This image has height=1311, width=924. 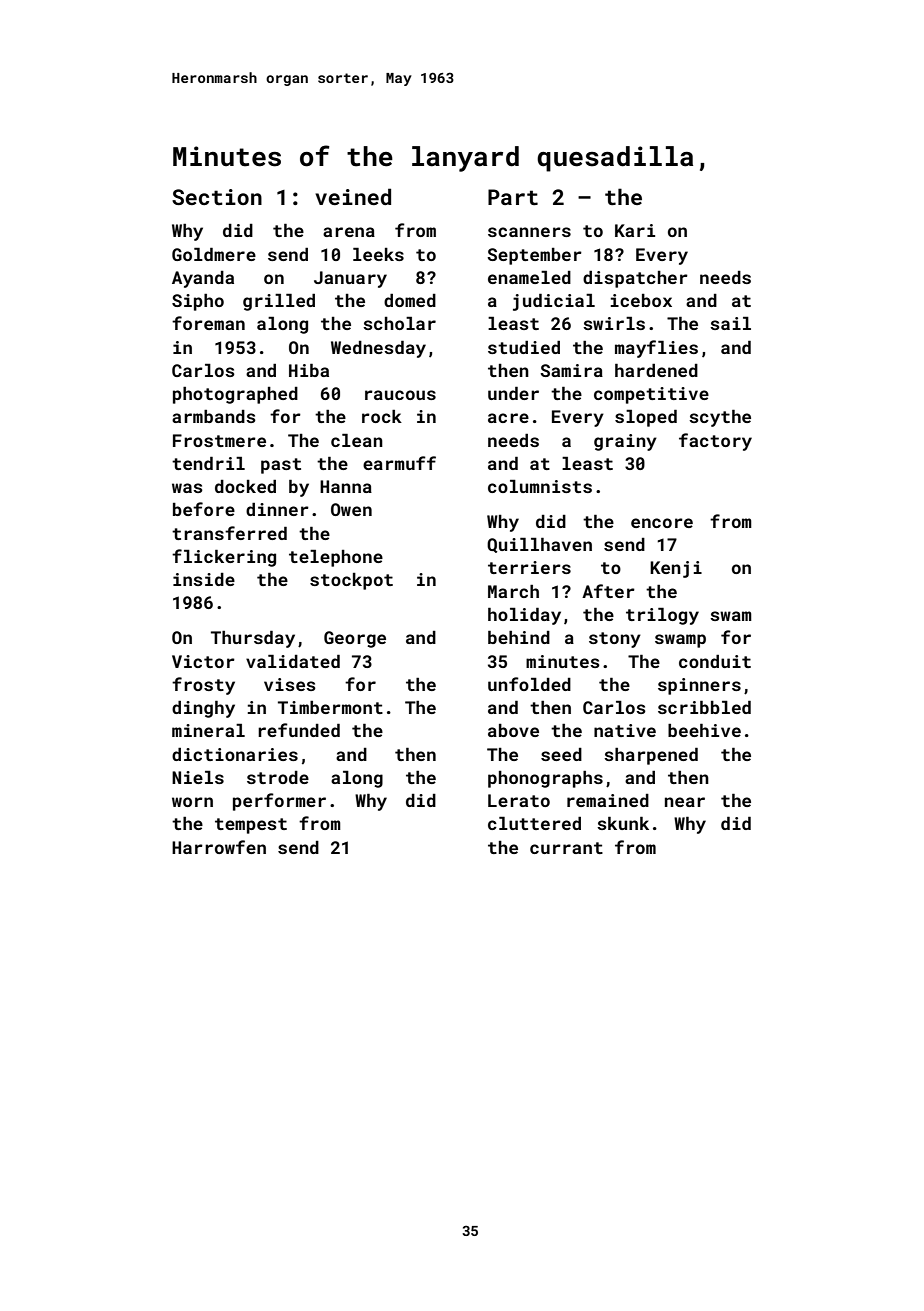 I want to click on Part, so click(x=513, y=197).
